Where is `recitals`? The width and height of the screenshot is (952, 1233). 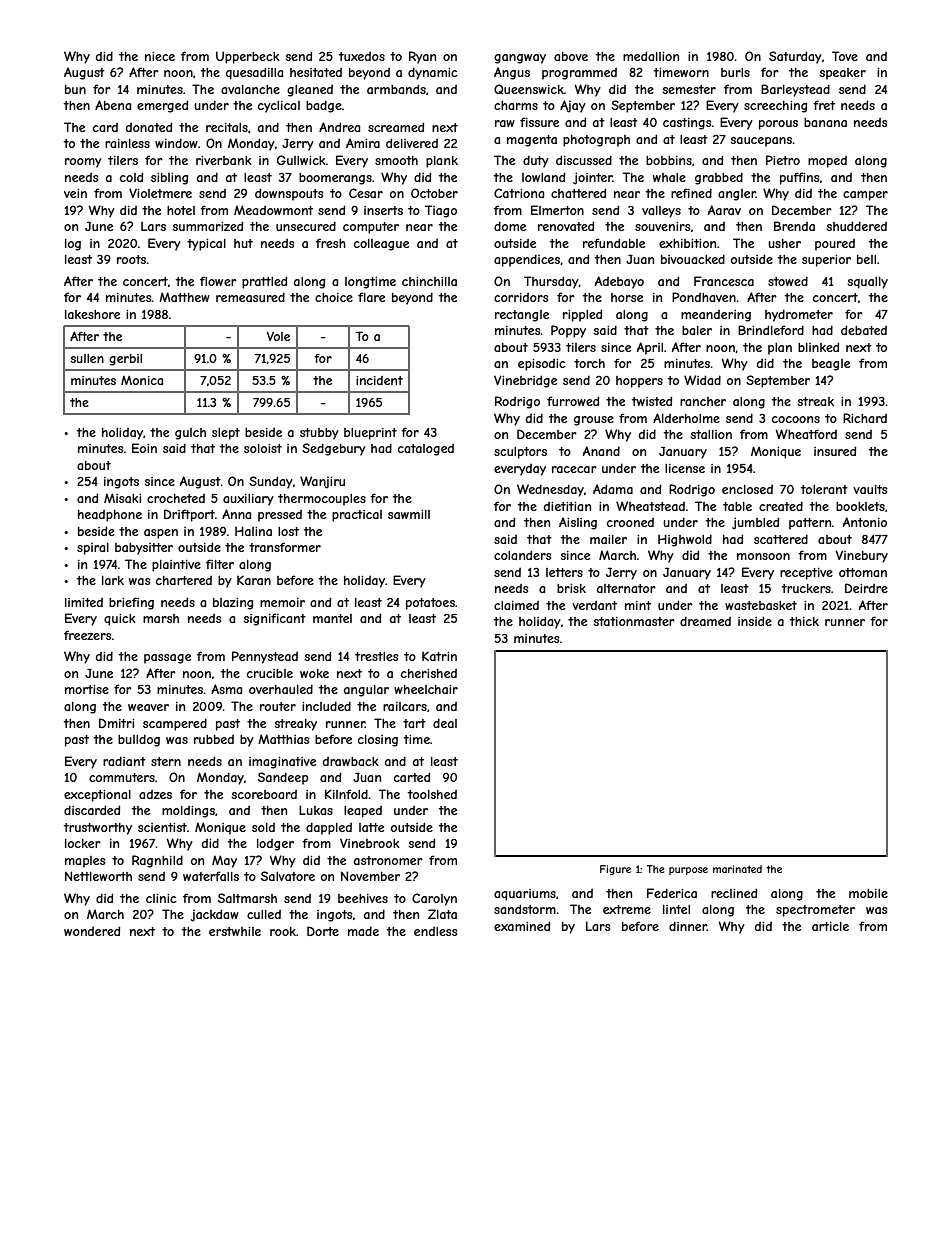
recitals is located at coordinates (227, 127).
